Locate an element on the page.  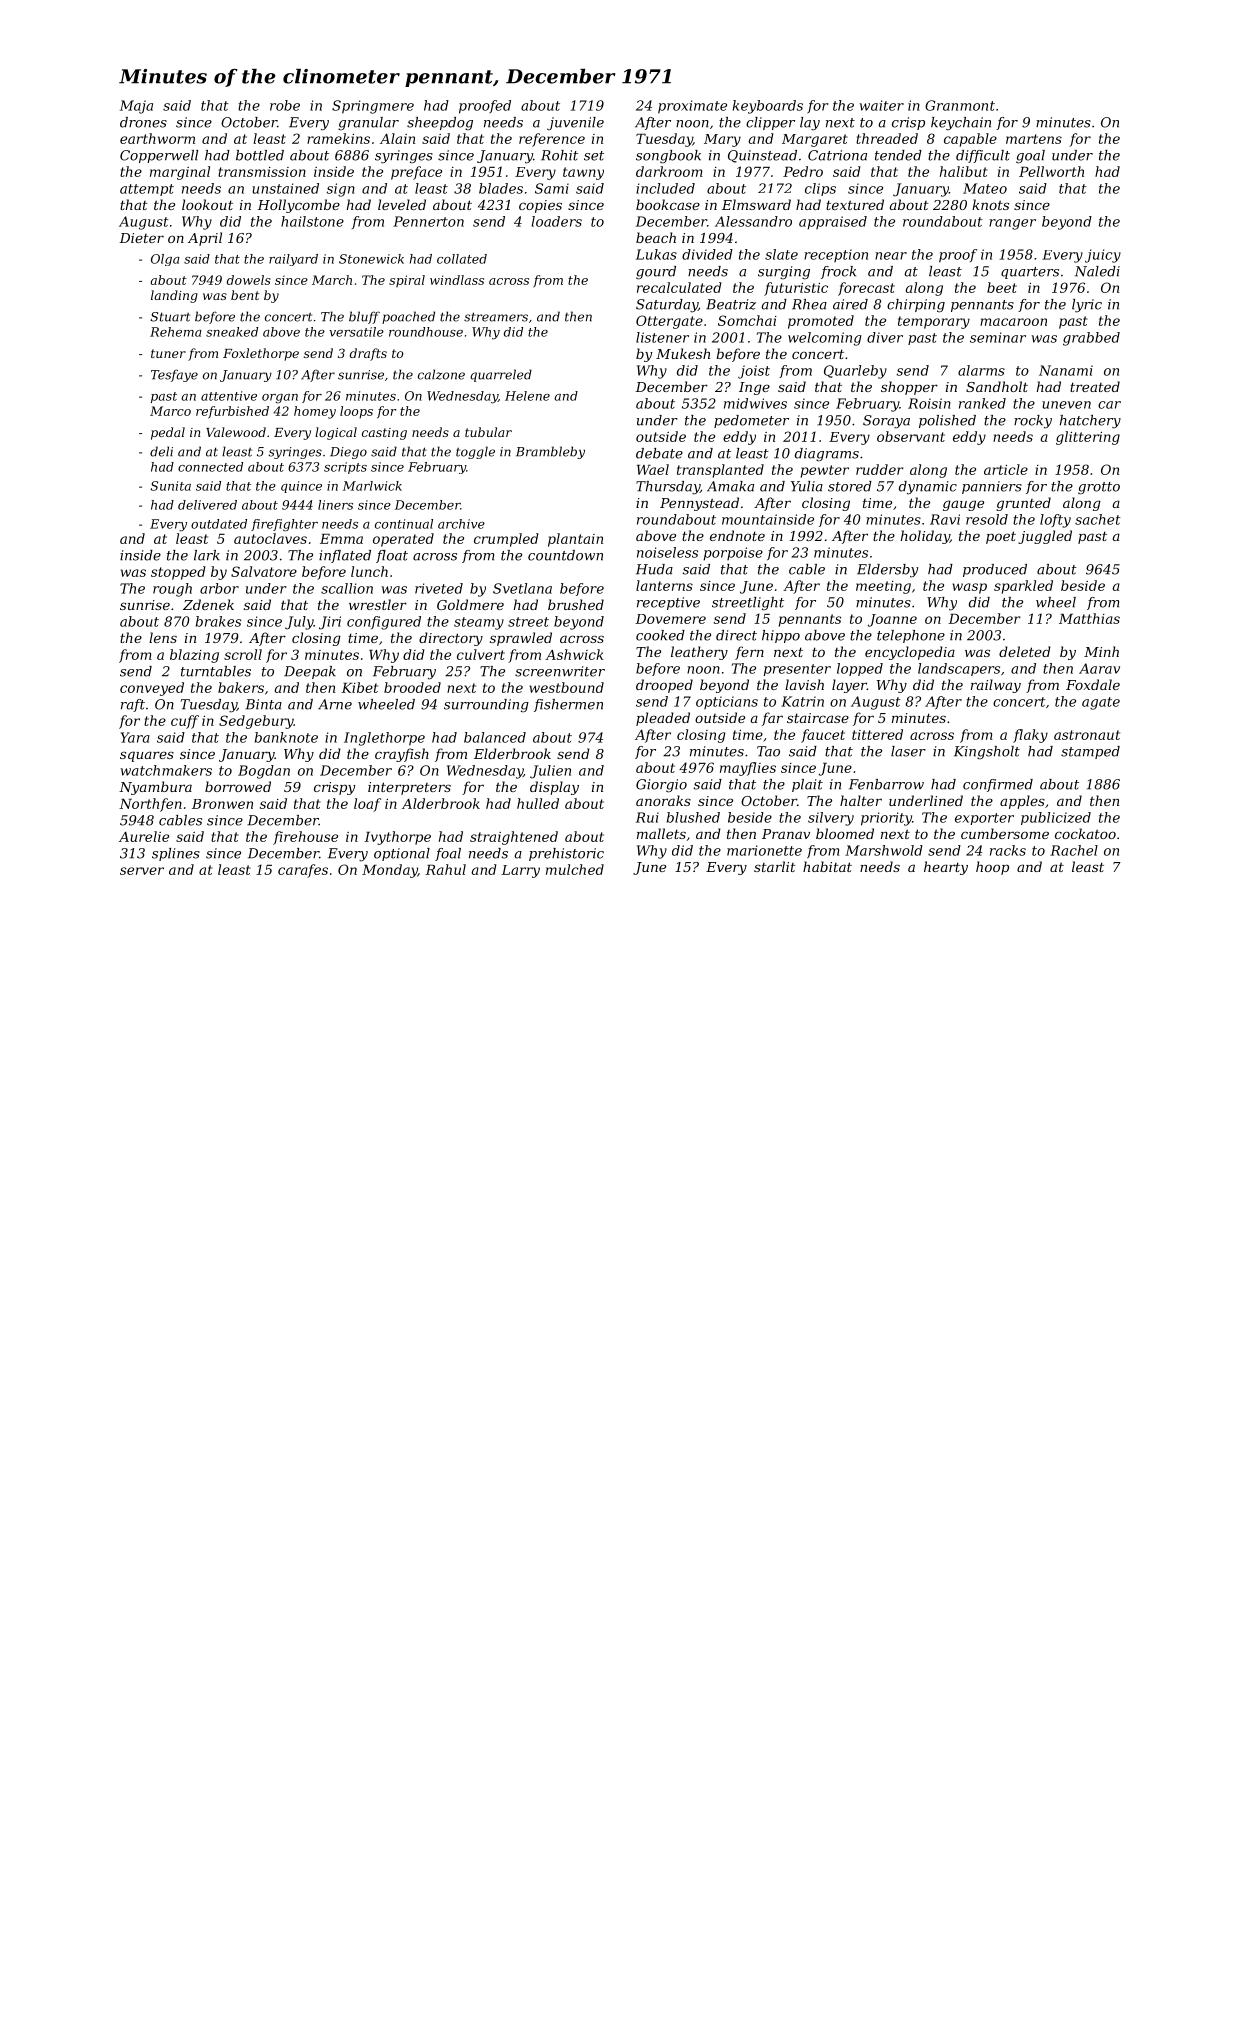
grabbed is located at coordinates (1091, 339).
